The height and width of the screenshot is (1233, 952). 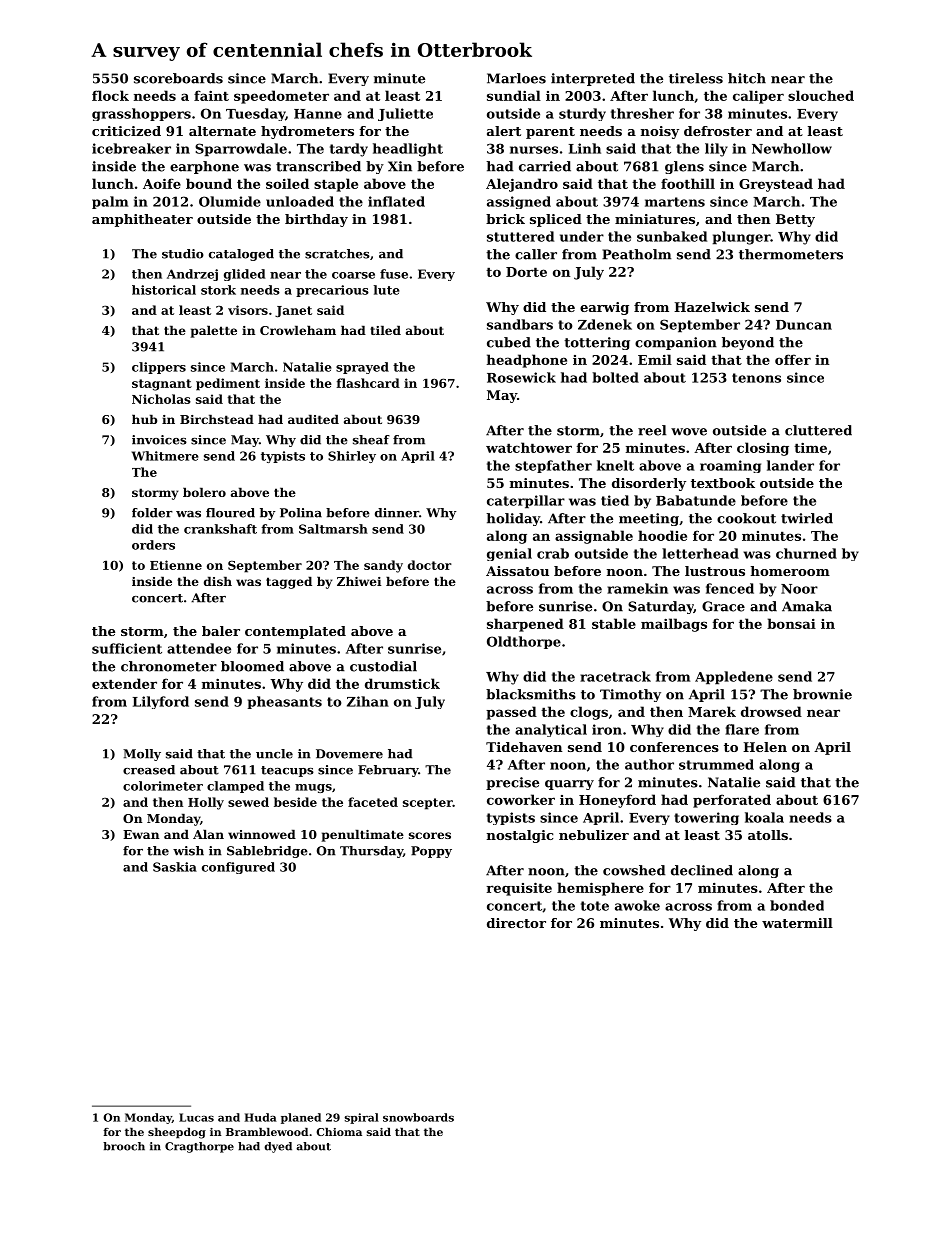 I want to click on watermill, so click(x=797, y=923).
